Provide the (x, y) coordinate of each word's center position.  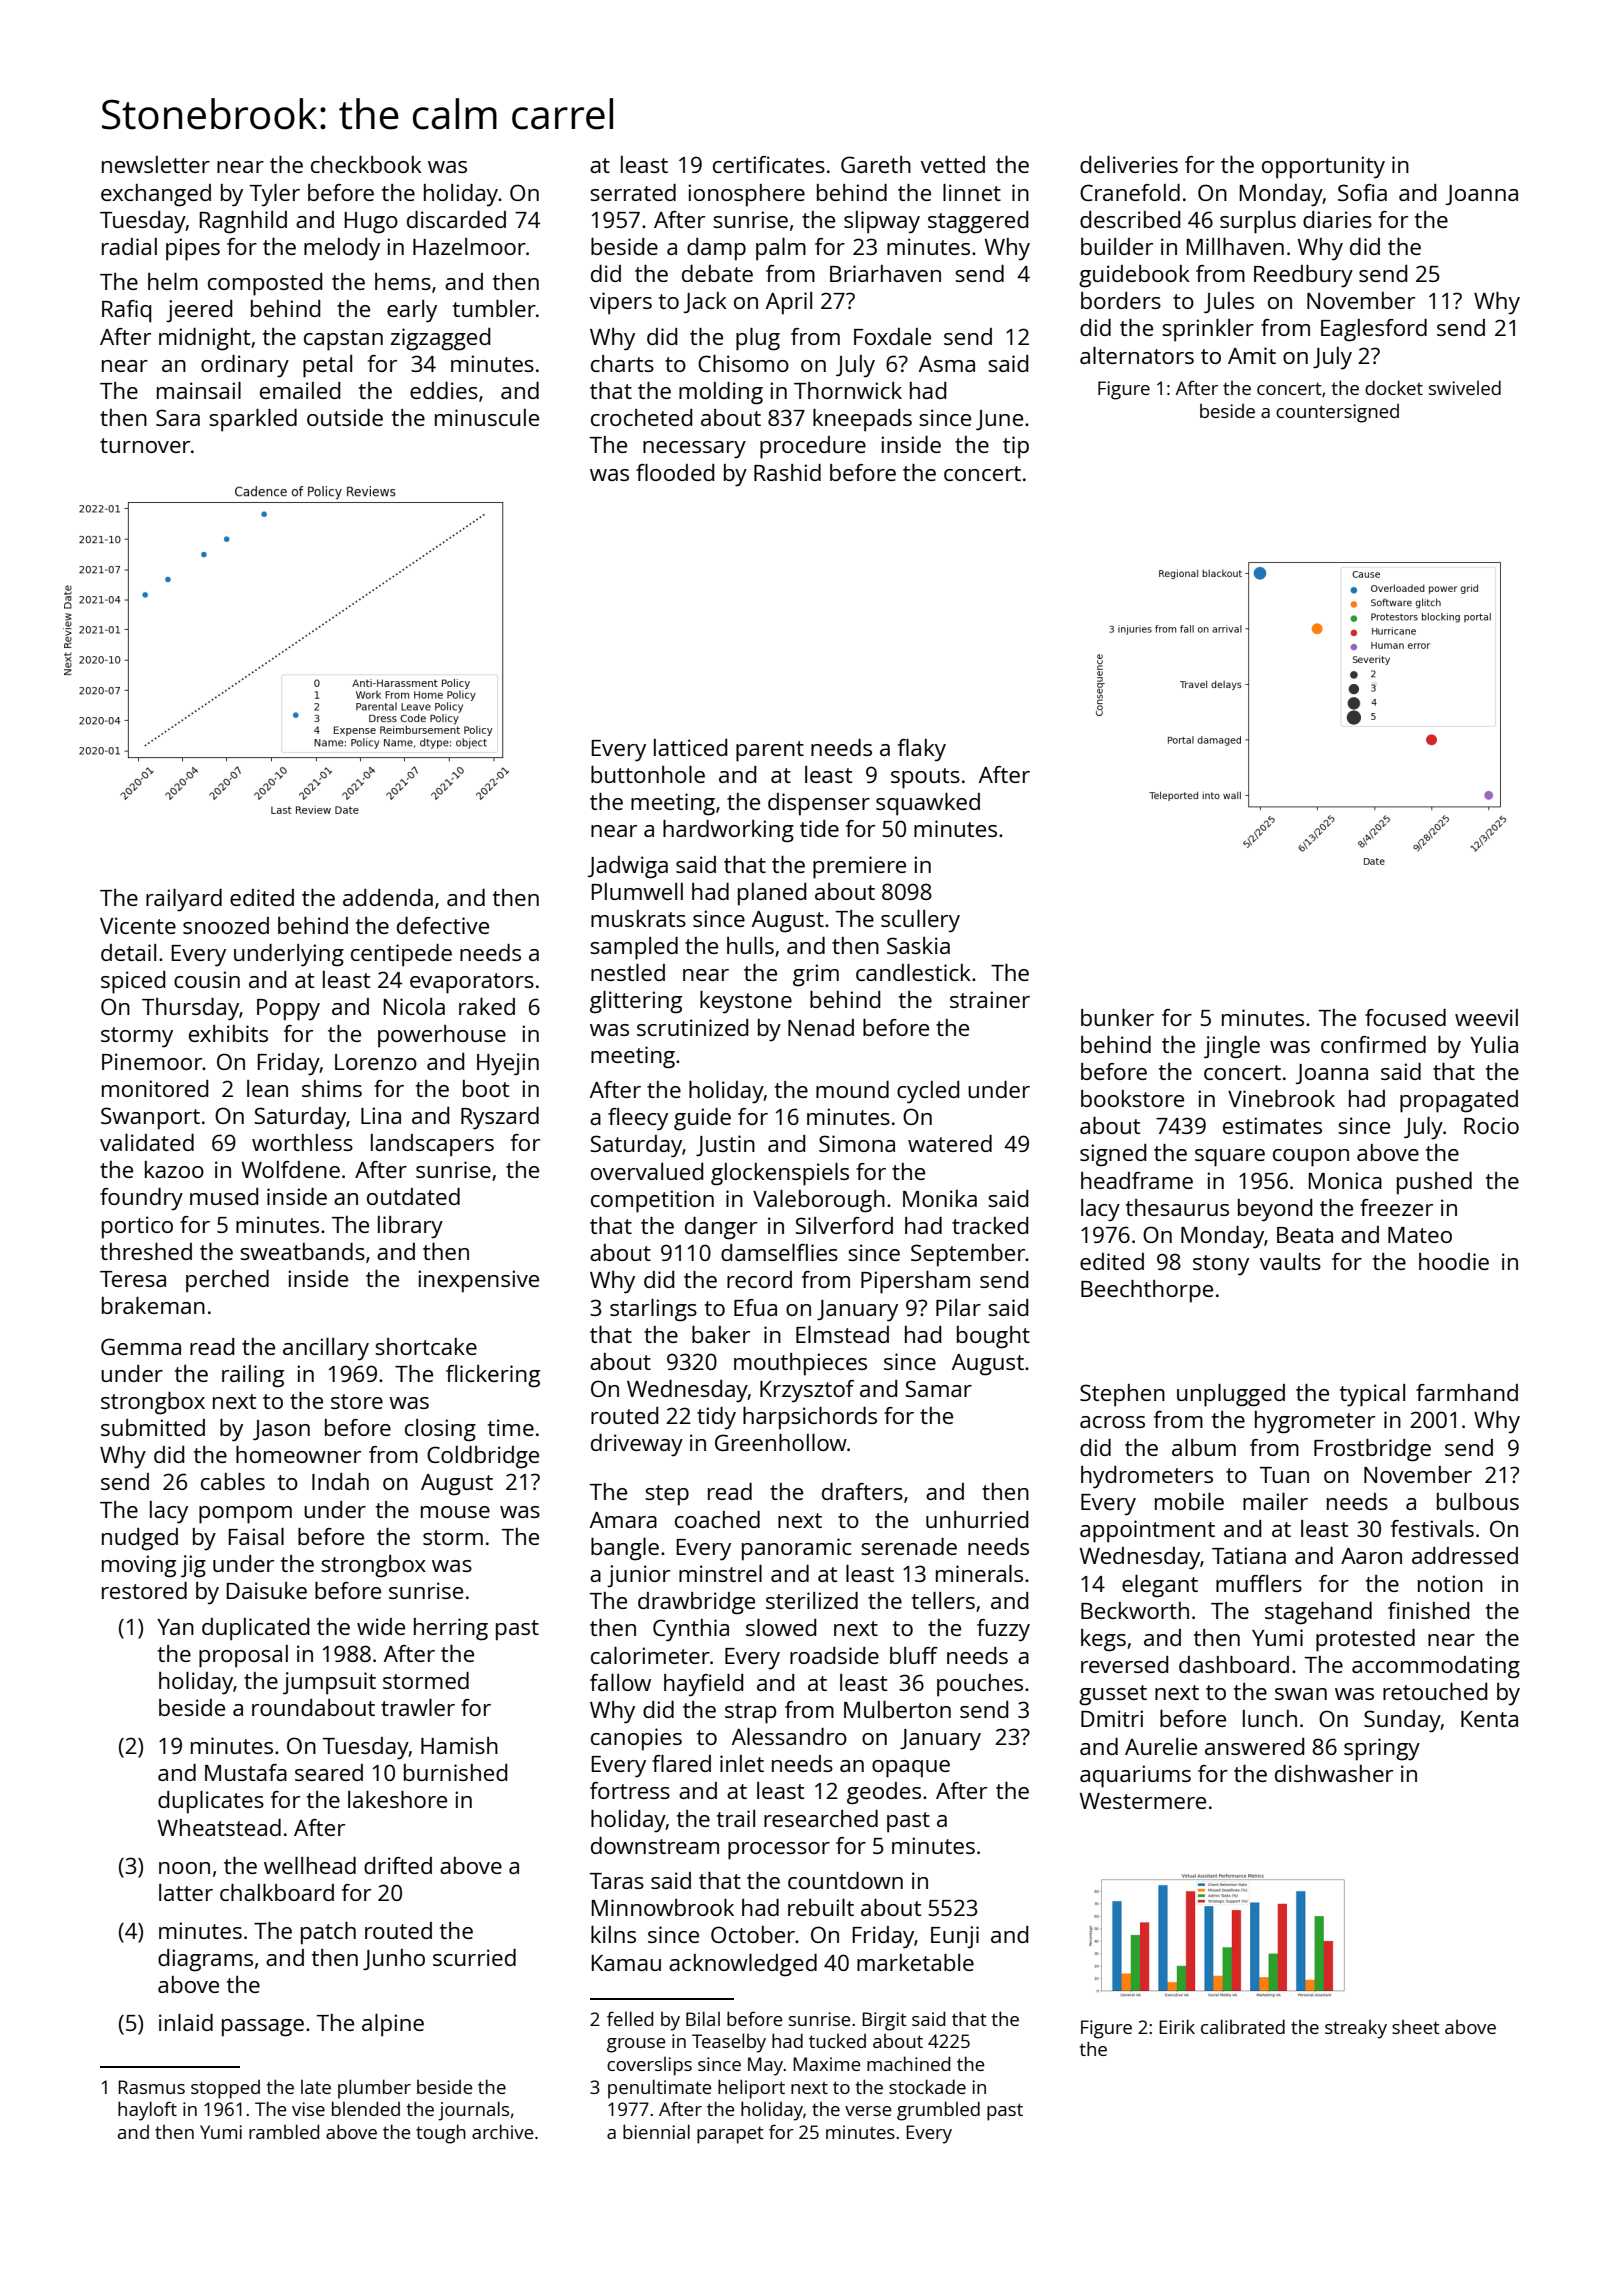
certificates (769, 164)
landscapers (432, 1145)
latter (186, 1892)
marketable (915, 1962)
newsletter (156, 164)
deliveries (1129, 164)
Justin (725, 1145)
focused (1405, 1017)
